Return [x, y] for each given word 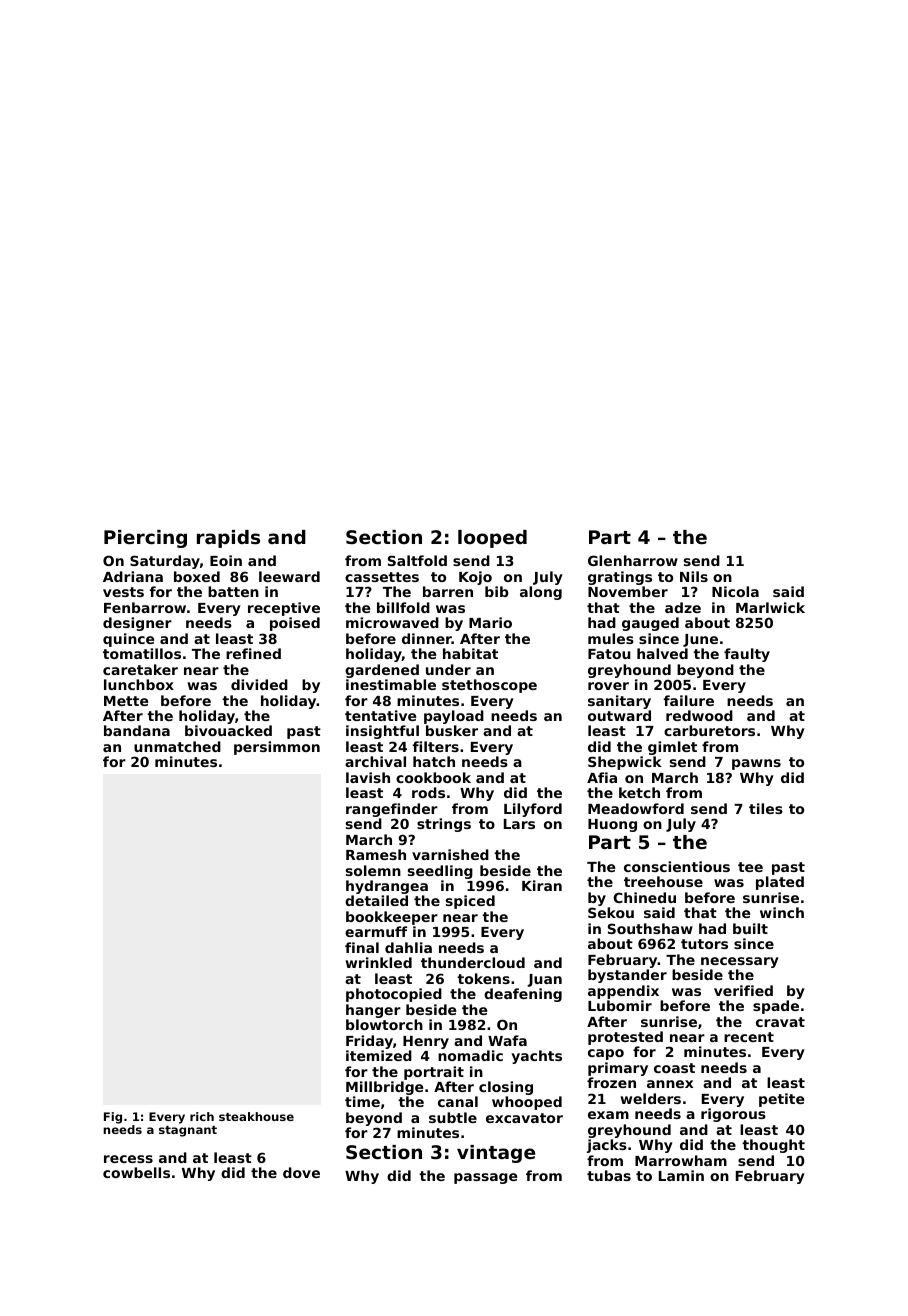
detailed [376, 900]
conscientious [677, 866]
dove [301, 1172]
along [541, 593]
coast [674, 1068]
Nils [694, 576]
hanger [373, 1011]
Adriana [133, 576]
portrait [434, 1073]
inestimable [391, 684]
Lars [519, 824]
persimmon [277, 748]
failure [689, 700]
